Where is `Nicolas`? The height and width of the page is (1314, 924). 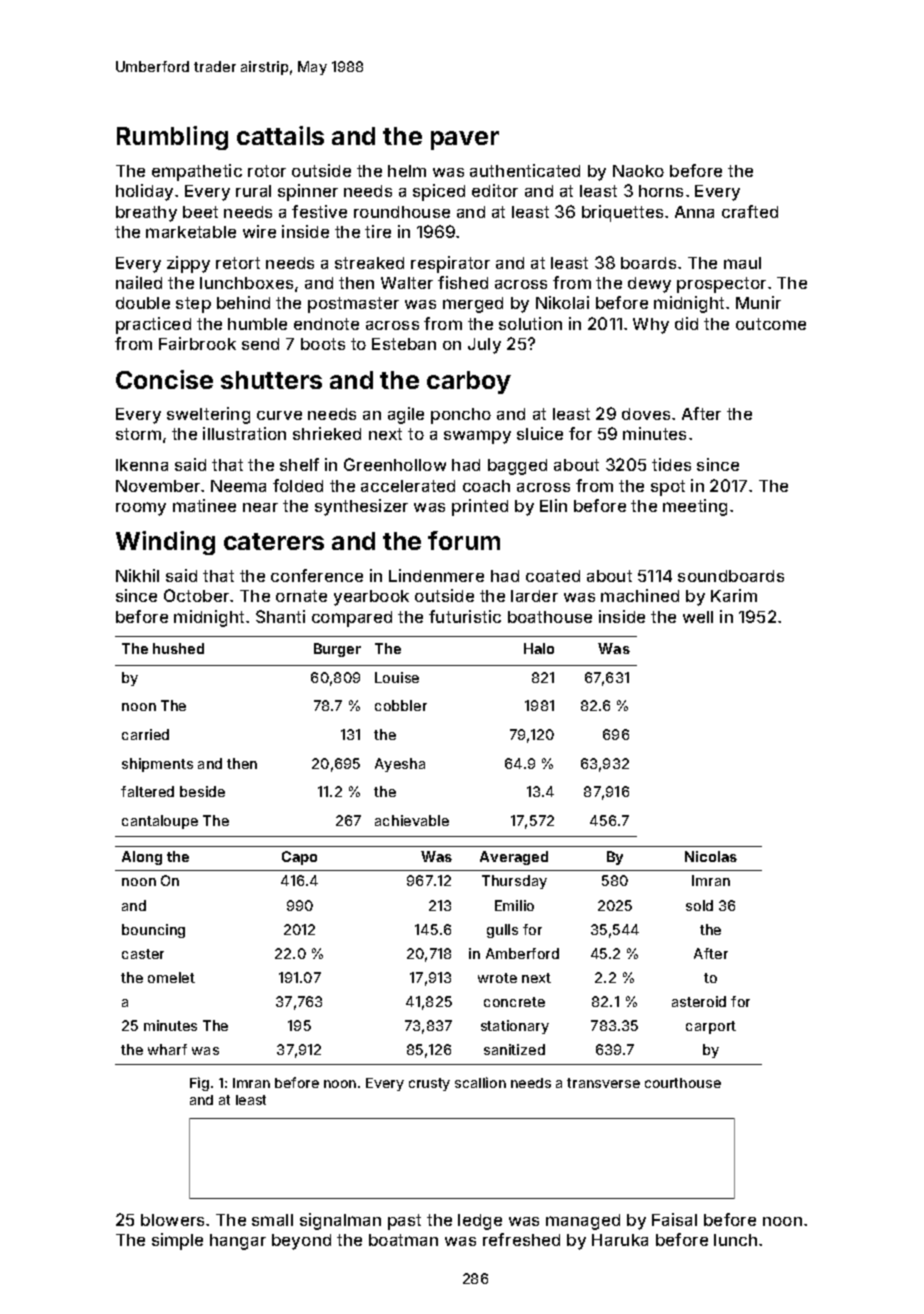
Nicolas is located at coordinates (711, 856).
